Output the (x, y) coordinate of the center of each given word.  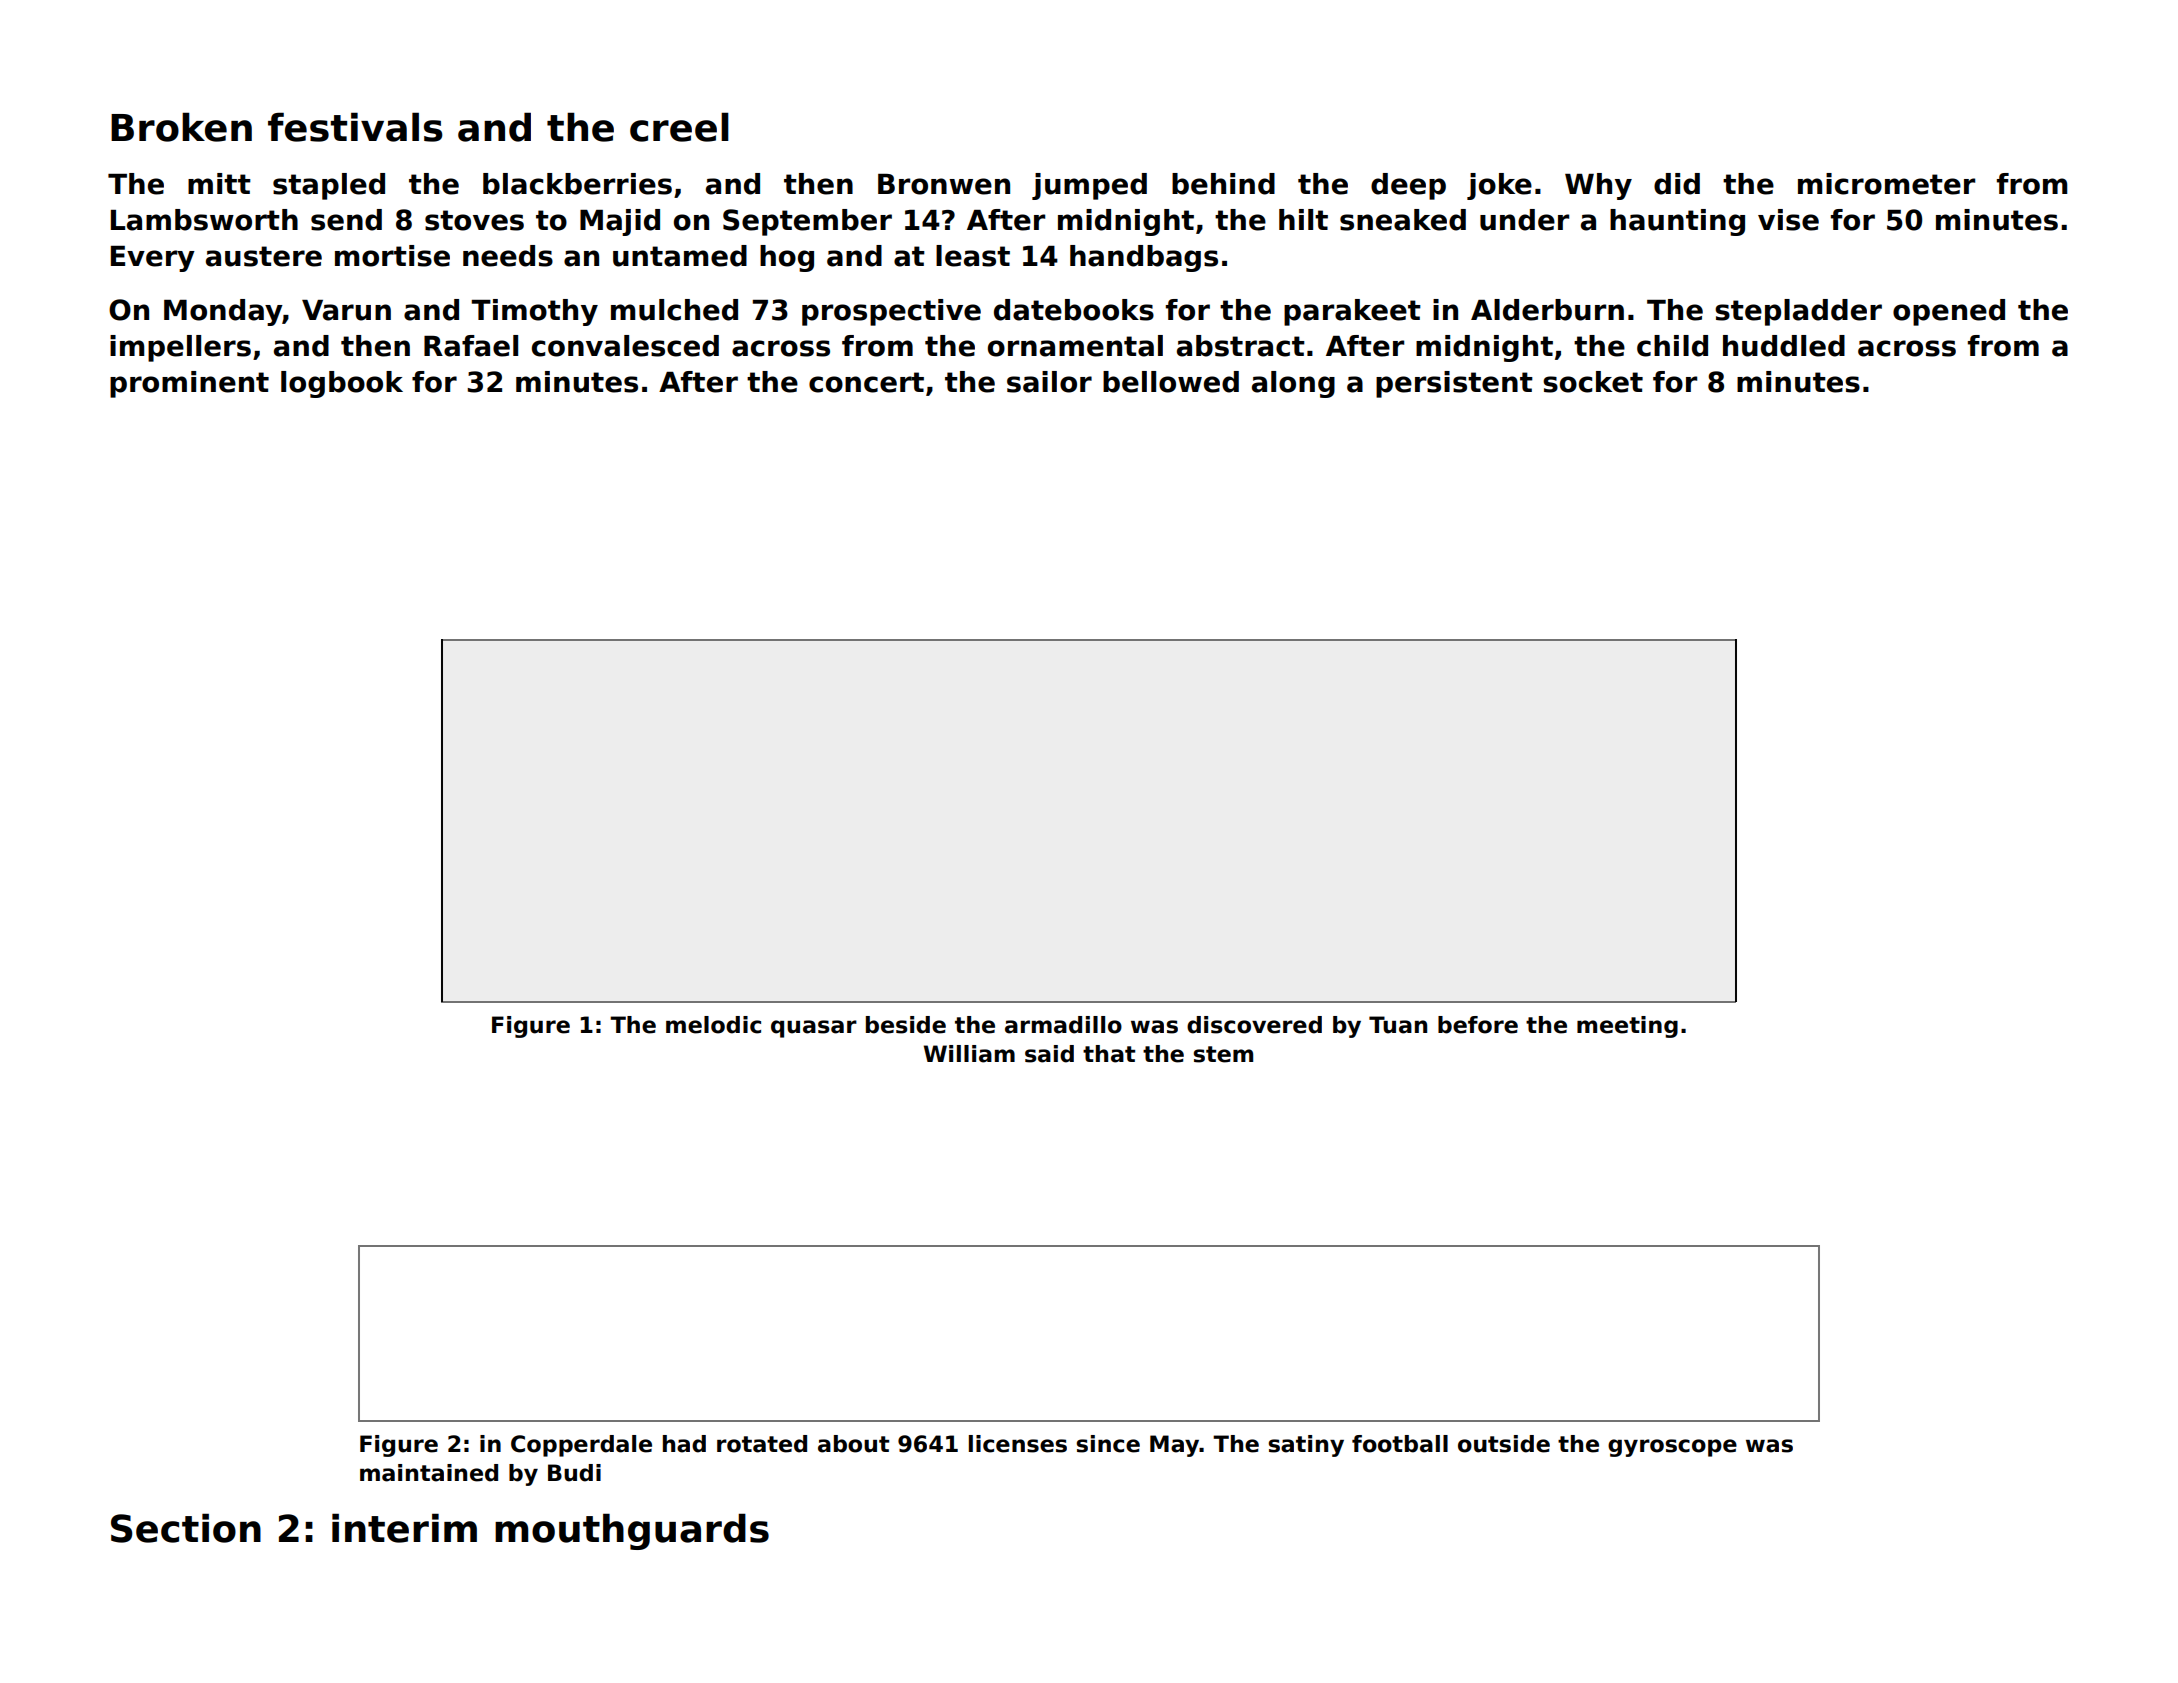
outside (1504, 1444)
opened (1949, 312)
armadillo (1063, 1025)
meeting (1627, 1027)
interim (404, 1528)
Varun (346, 310)
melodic (713, 1025)
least (973, 256)
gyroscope (1672, 1448)
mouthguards (632, 1531)
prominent (189, 384)
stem (1223, 1054)
